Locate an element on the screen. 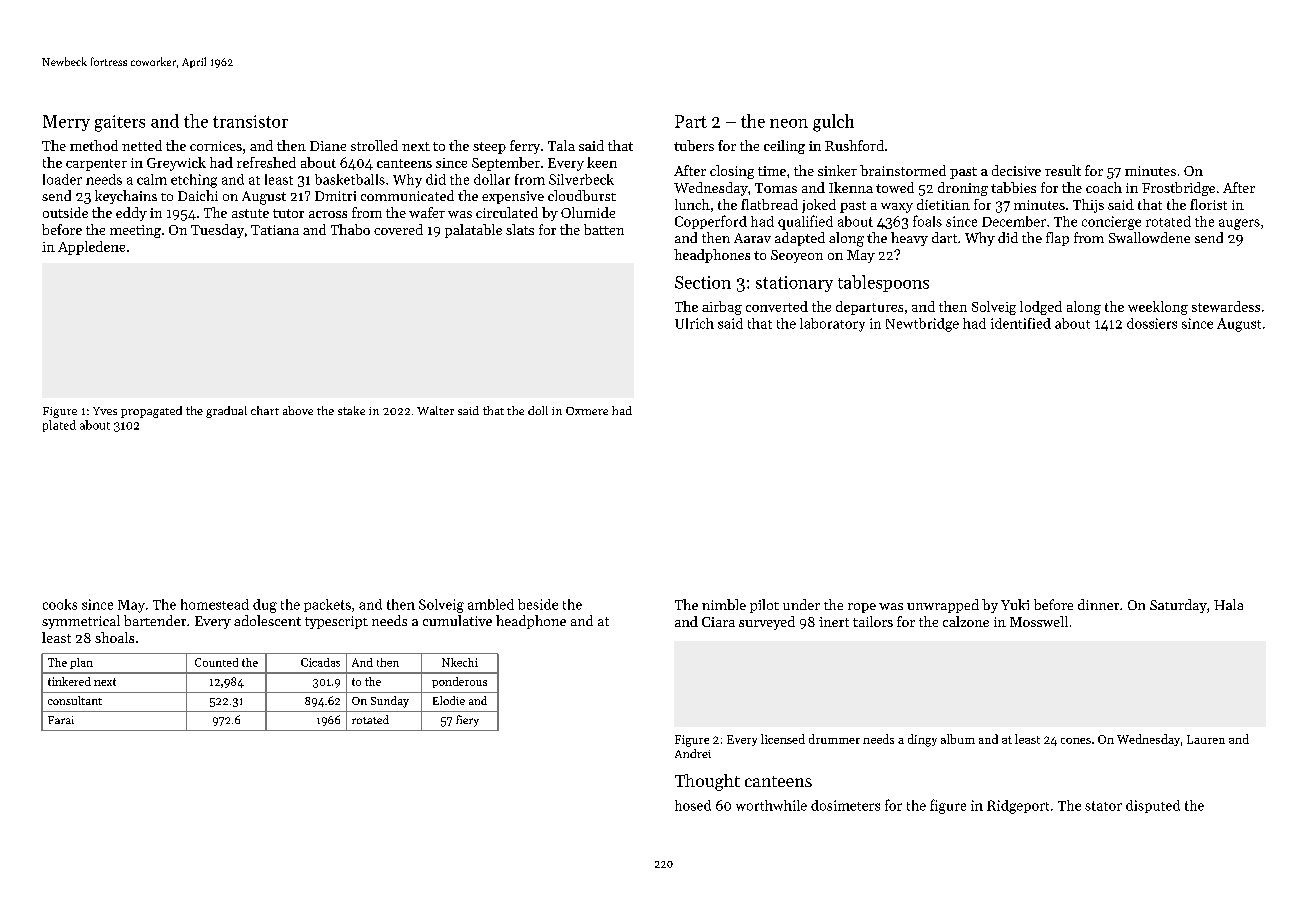 The width and height of the screenshot is (1308, 924). Thought is located at coordinates (707, 782).
